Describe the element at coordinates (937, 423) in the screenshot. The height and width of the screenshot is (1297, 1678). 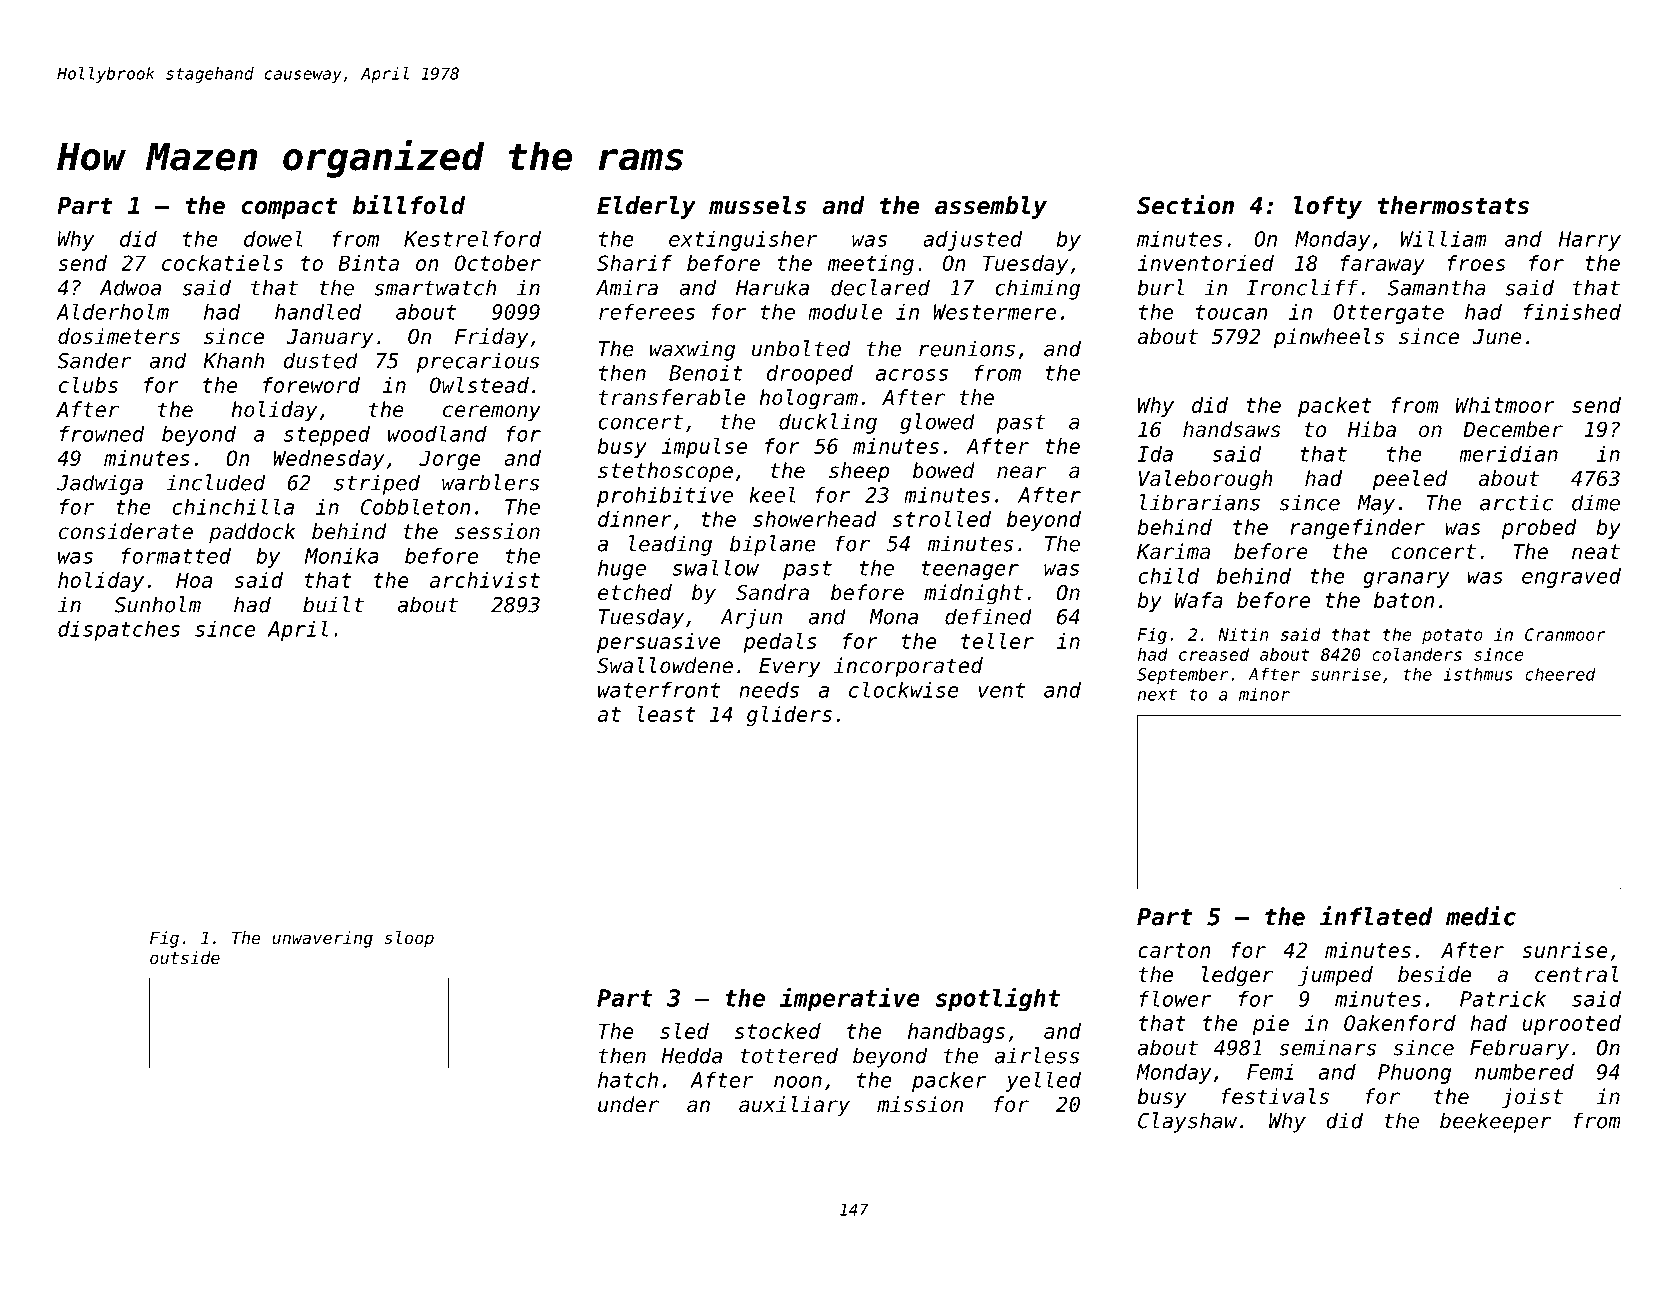
I see `glowed` at that location.
